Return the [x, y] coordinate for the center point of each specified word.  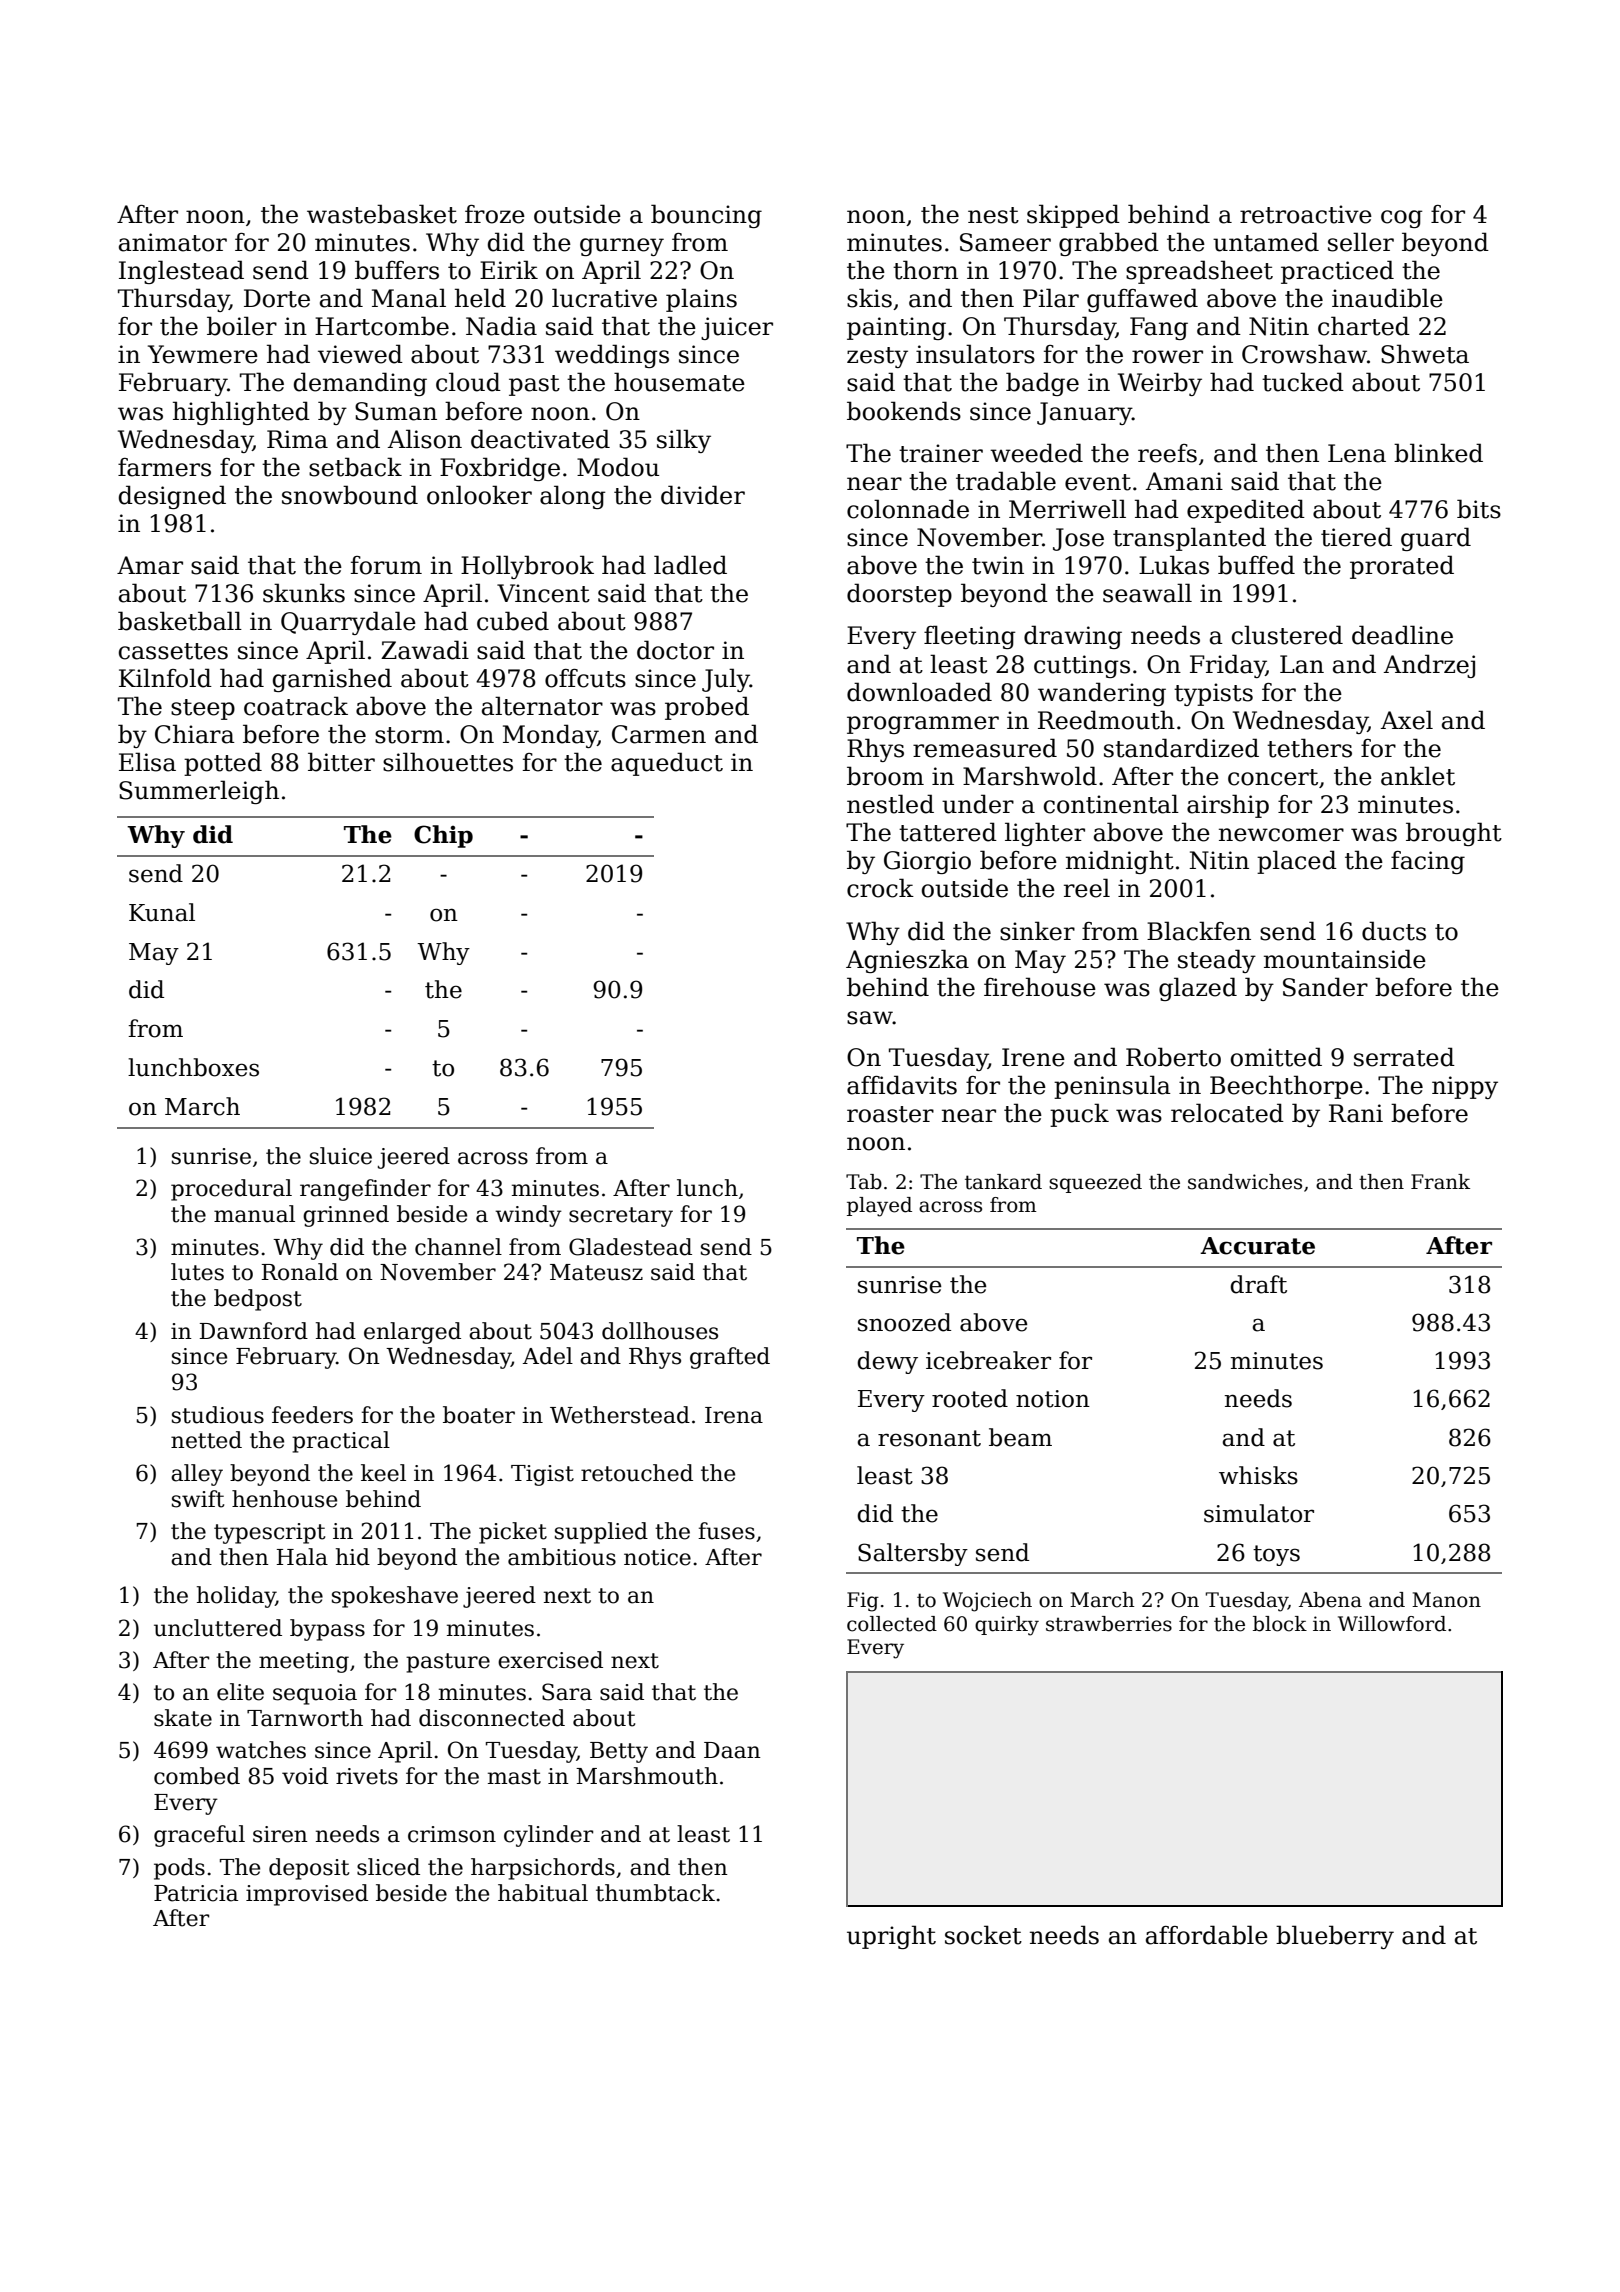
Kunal [162, 912]
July [726, 680]
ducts [1394, 931]
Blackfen [1199, 931]
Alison [425, 439]
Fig [863, 1602]
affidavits [902, 1085]
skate [183, 1718]
